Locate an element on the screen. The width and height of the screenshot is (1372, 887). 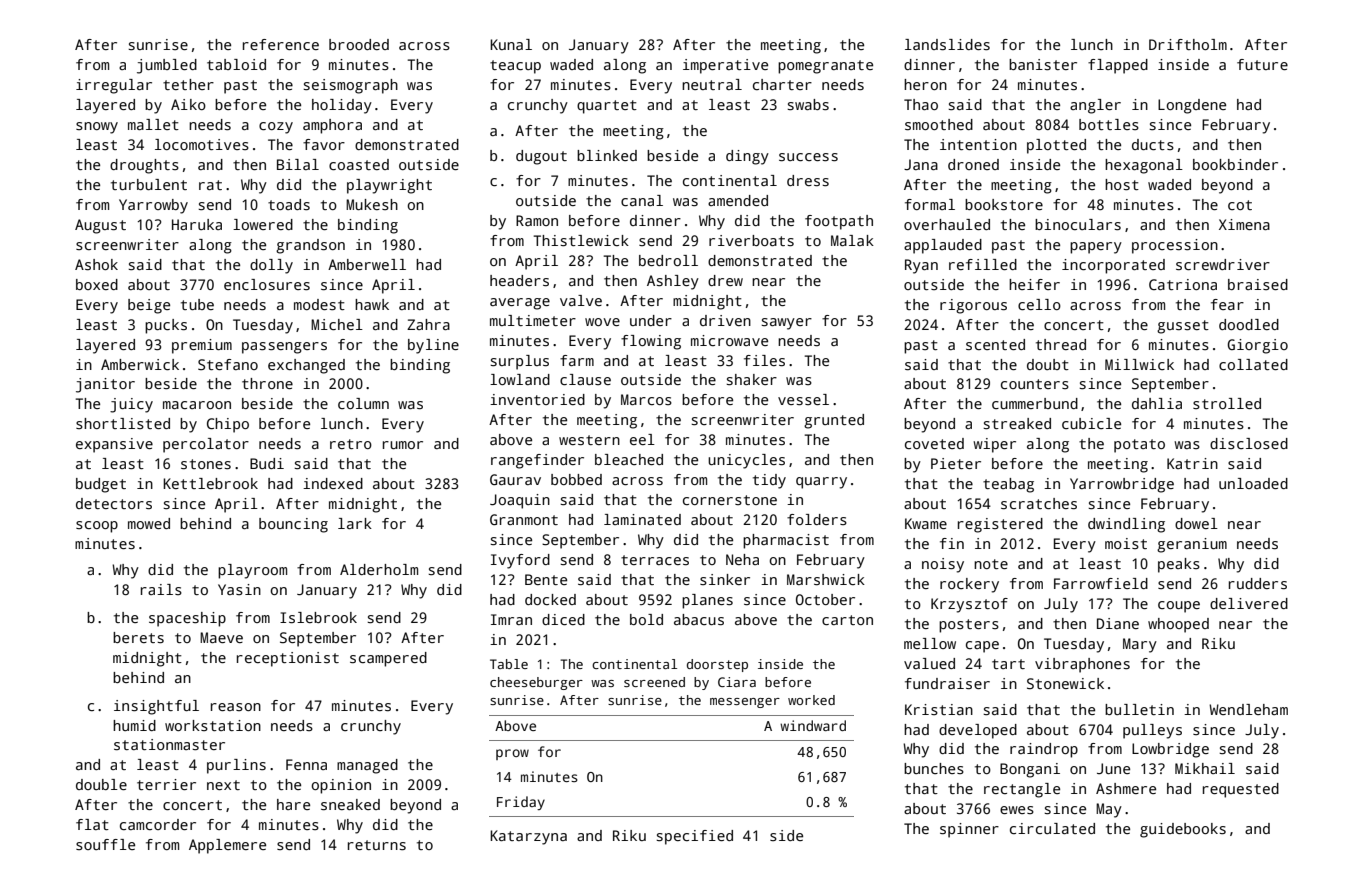
dingy is located at coordinates (747, 157).
